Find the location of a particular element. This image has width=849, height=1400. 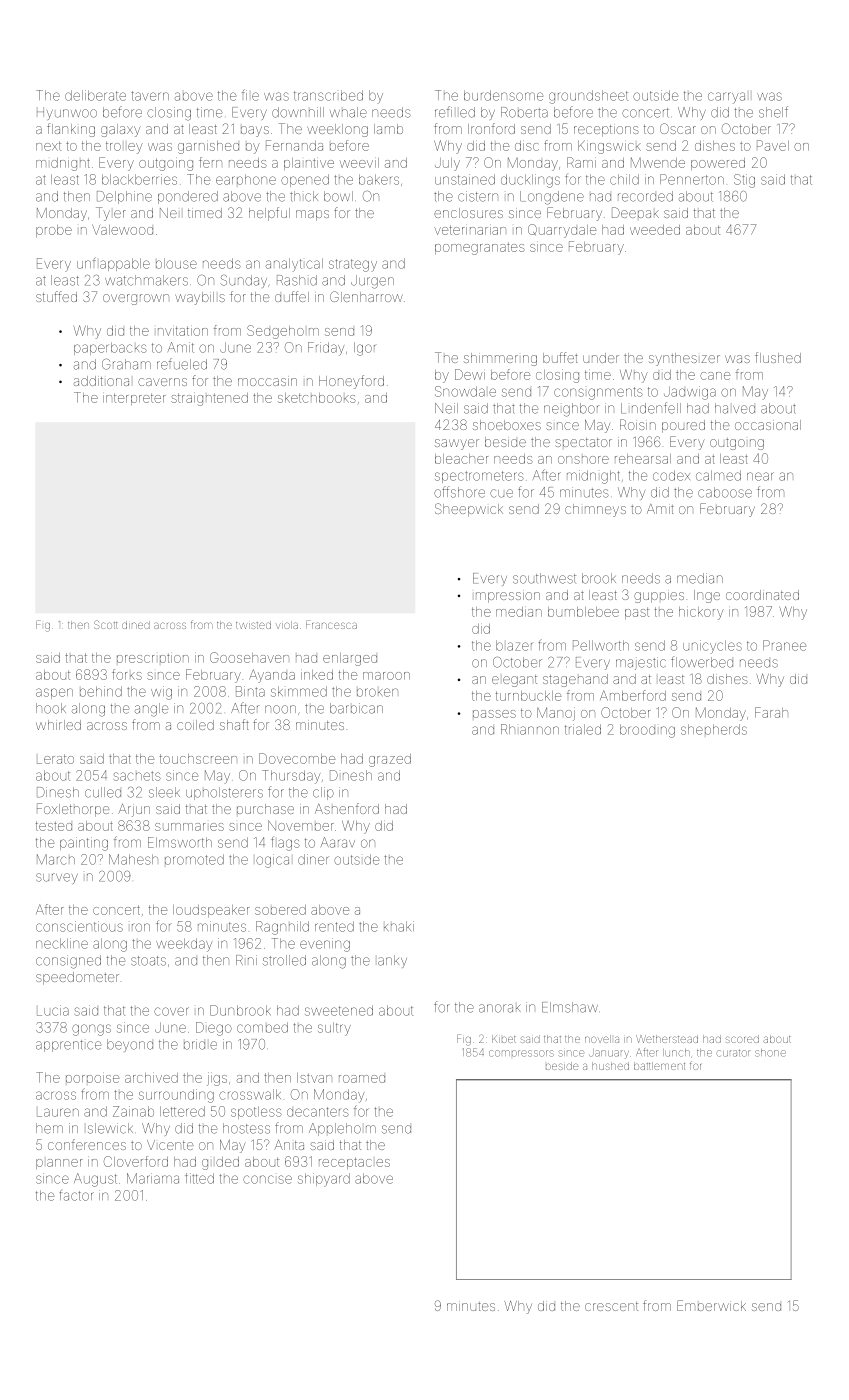

Mariama is located at coordinates (153, 1178).
